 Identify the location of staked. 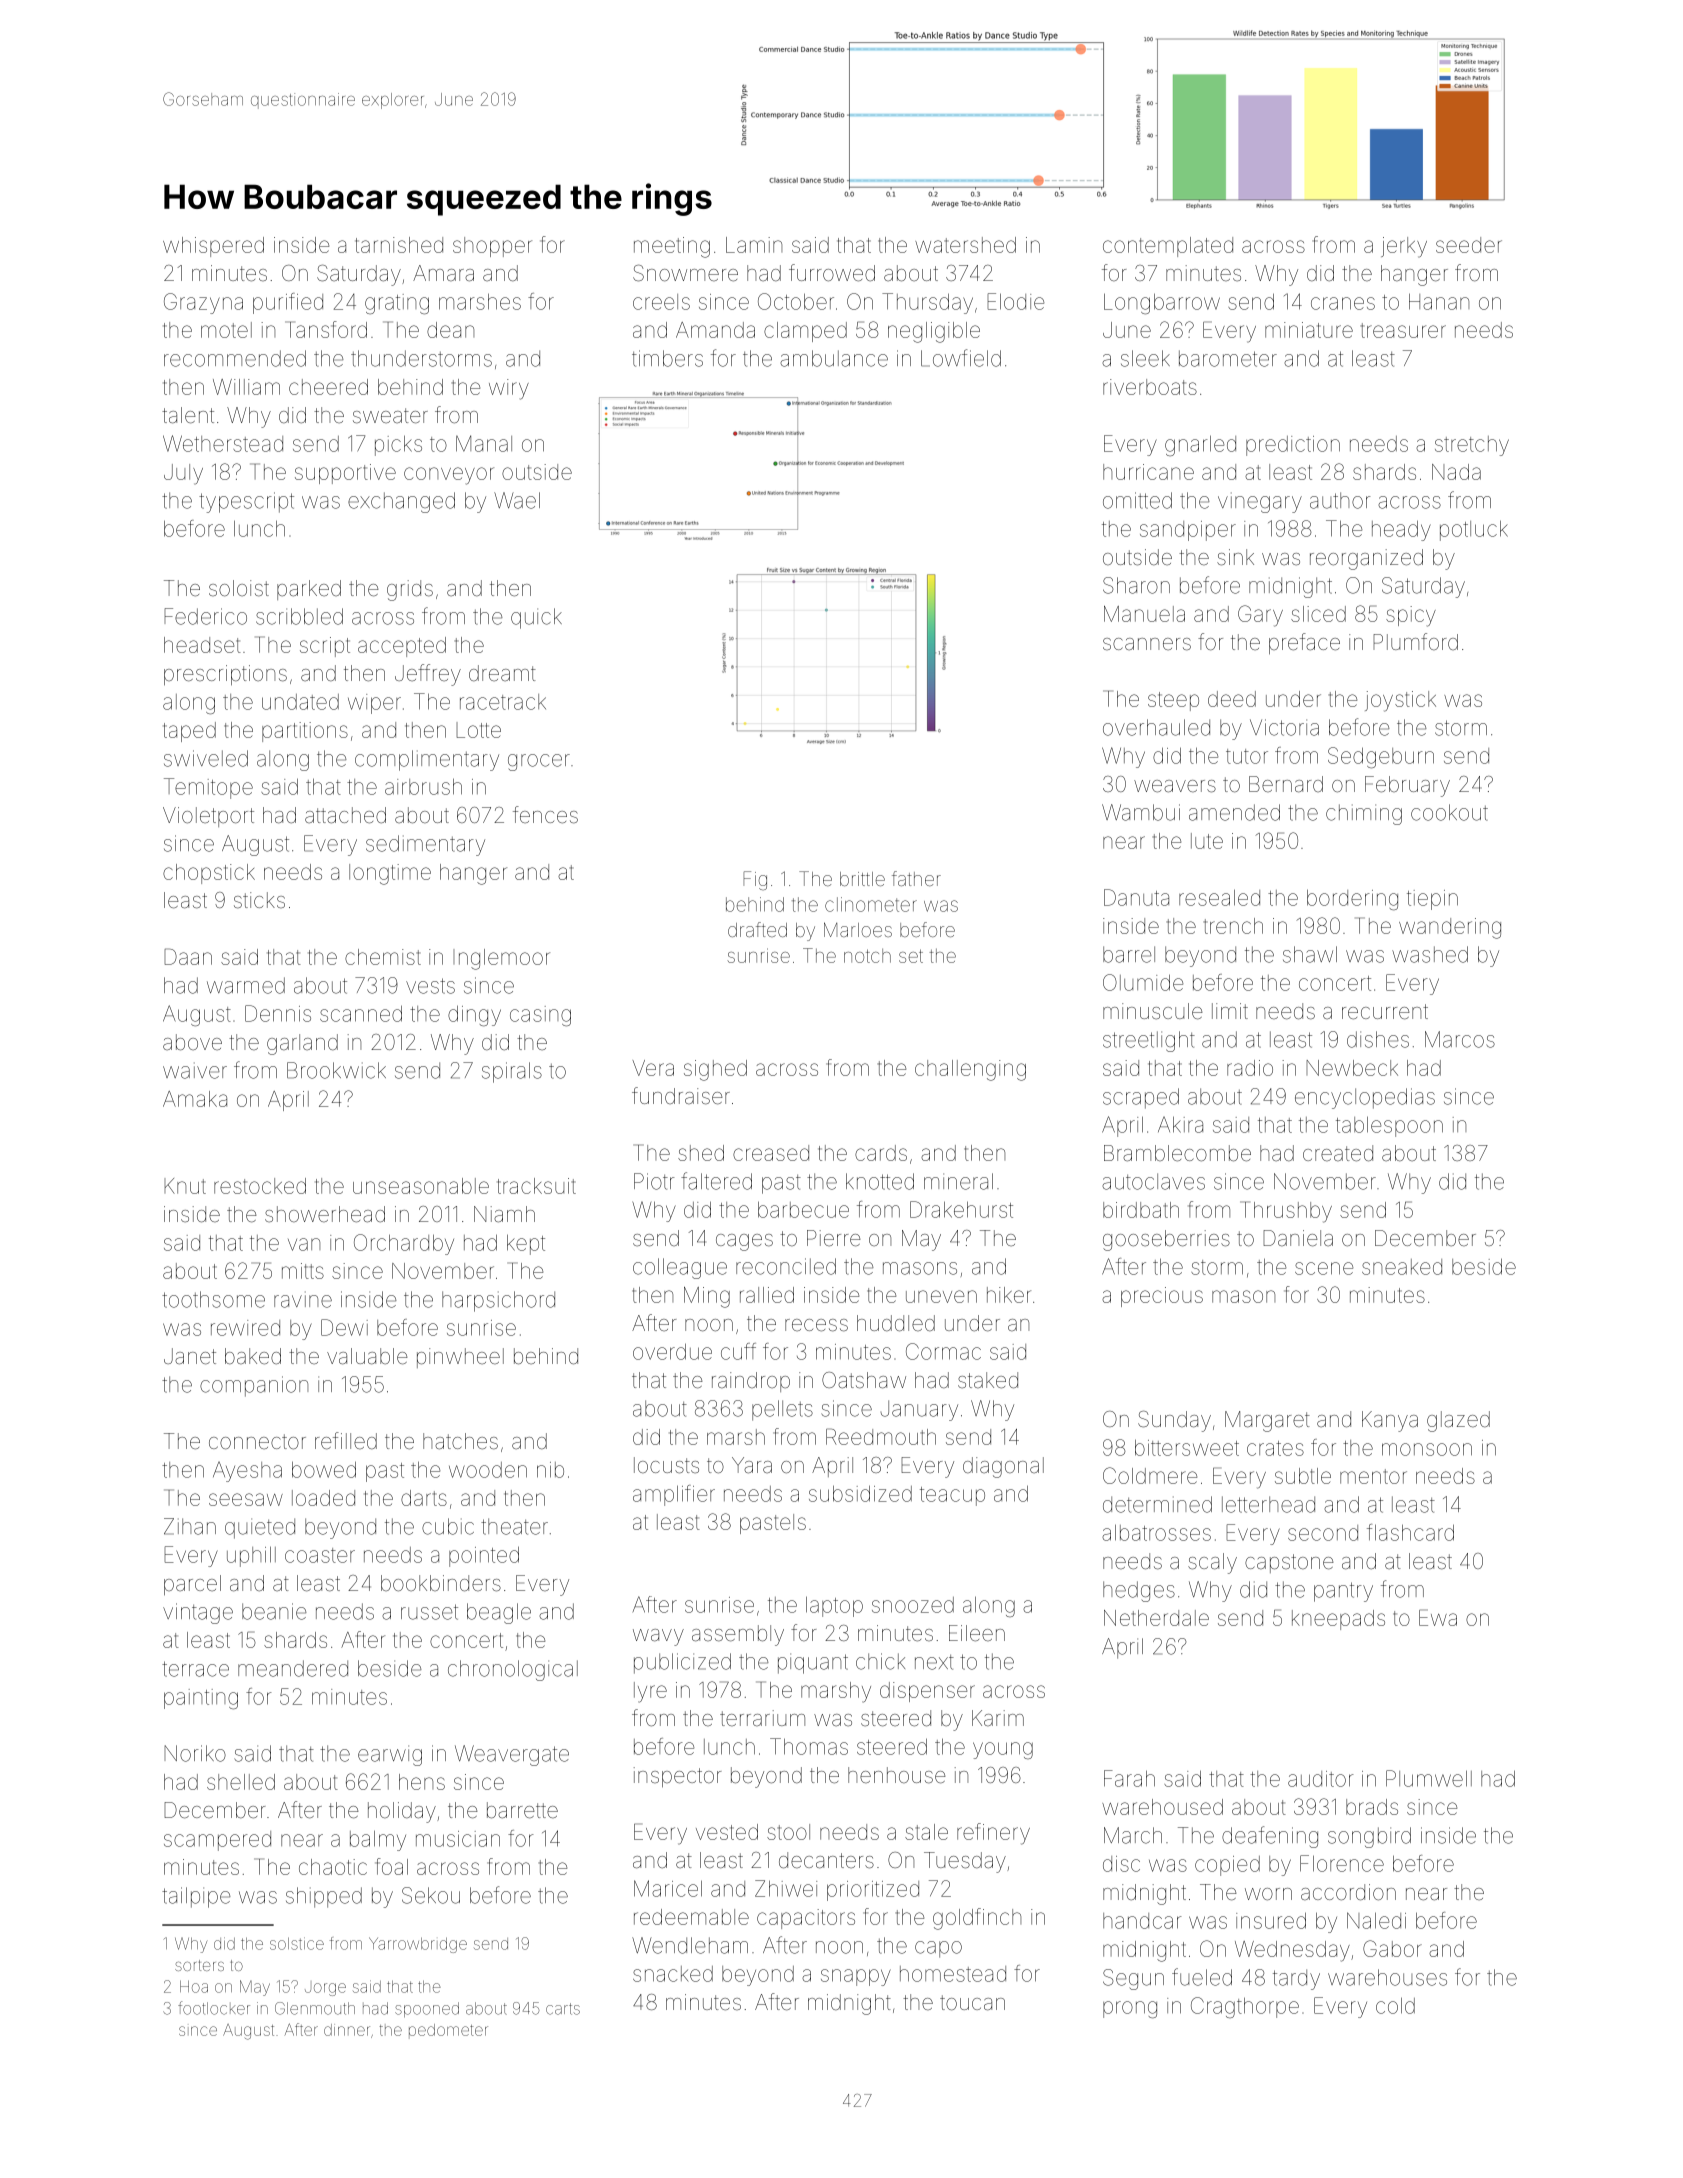
(988, 1380).
